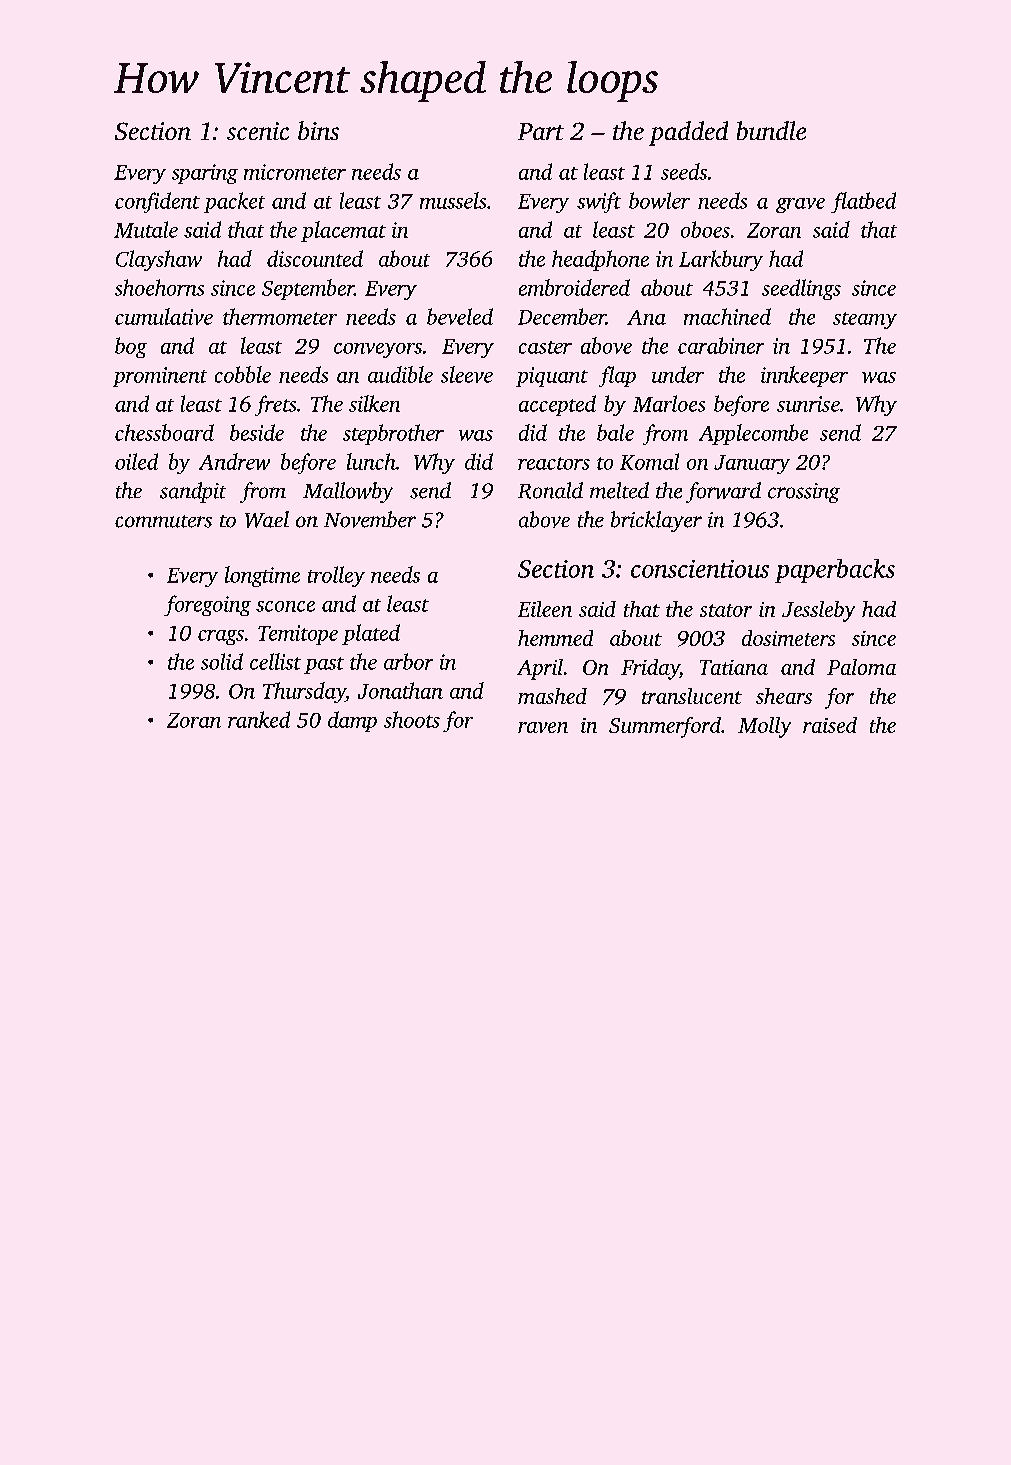 This image has width=1011, height=1465. I want to click on September, so click(308, 289).
